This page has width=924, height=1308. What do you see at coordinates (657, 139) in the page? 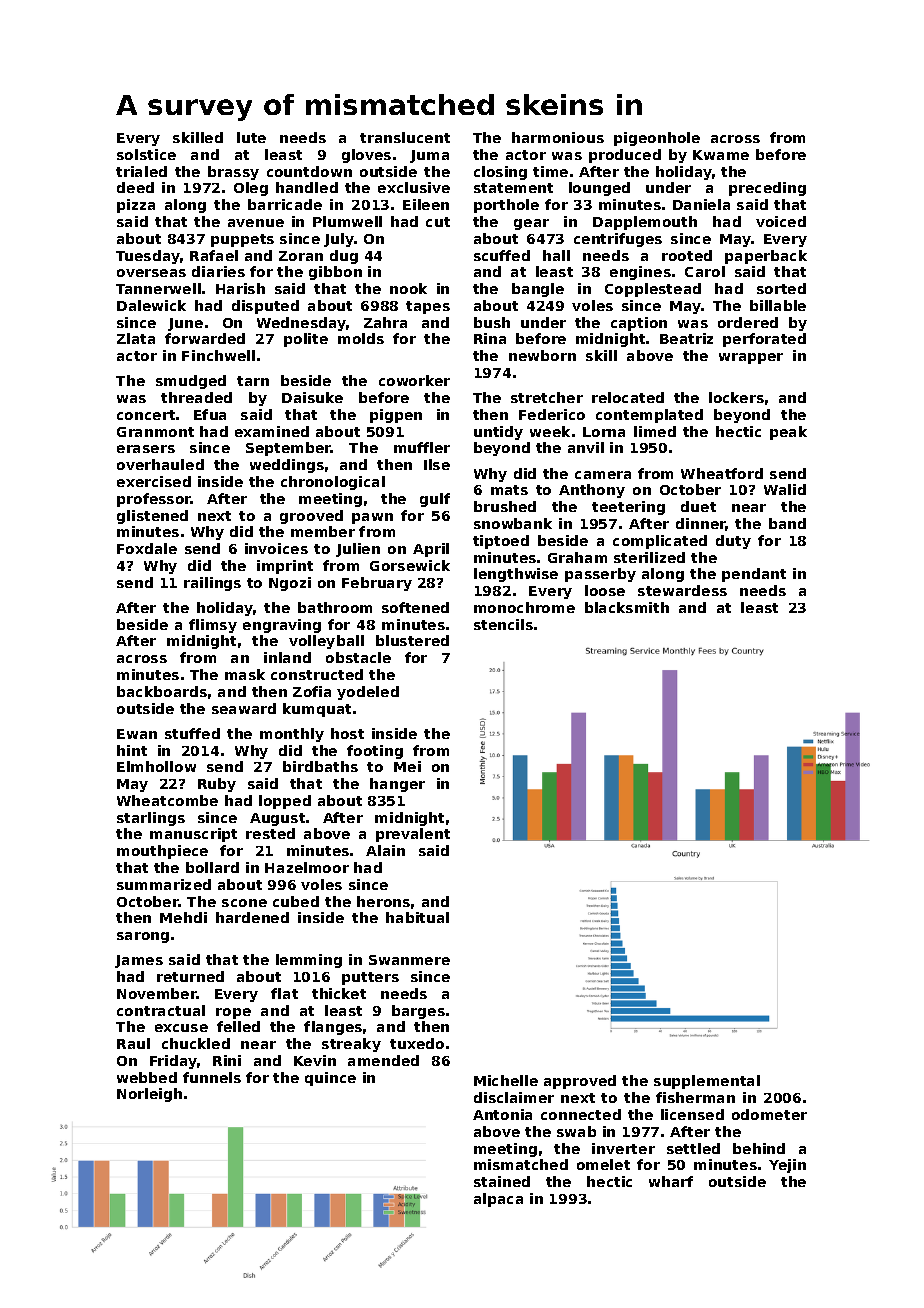
I see `pigeonhole` at bounding box center [657, 139].
